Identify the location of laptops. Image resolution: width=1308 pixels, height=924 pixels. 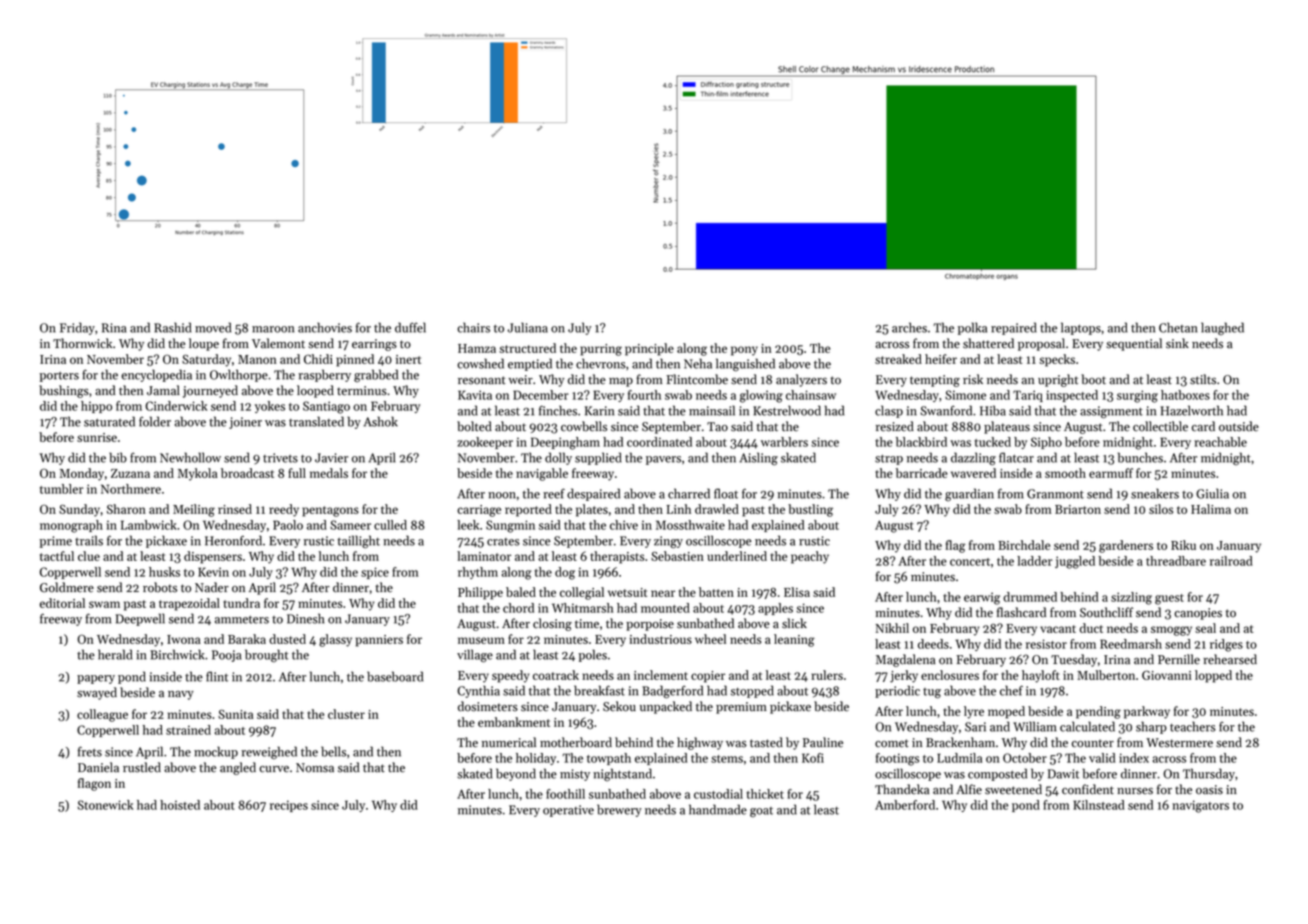
(1081, 328).
